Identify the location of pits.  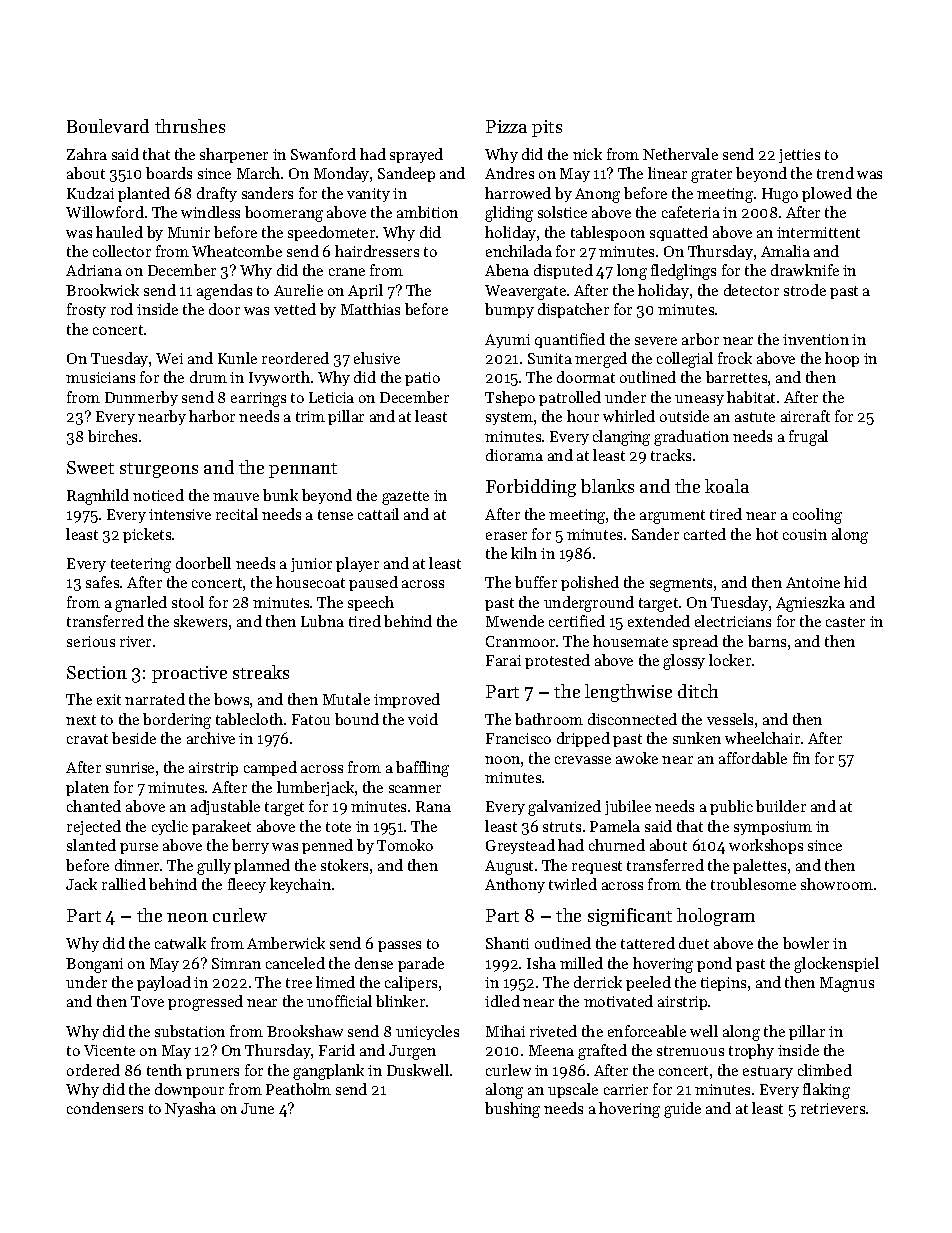
(547, 128).
